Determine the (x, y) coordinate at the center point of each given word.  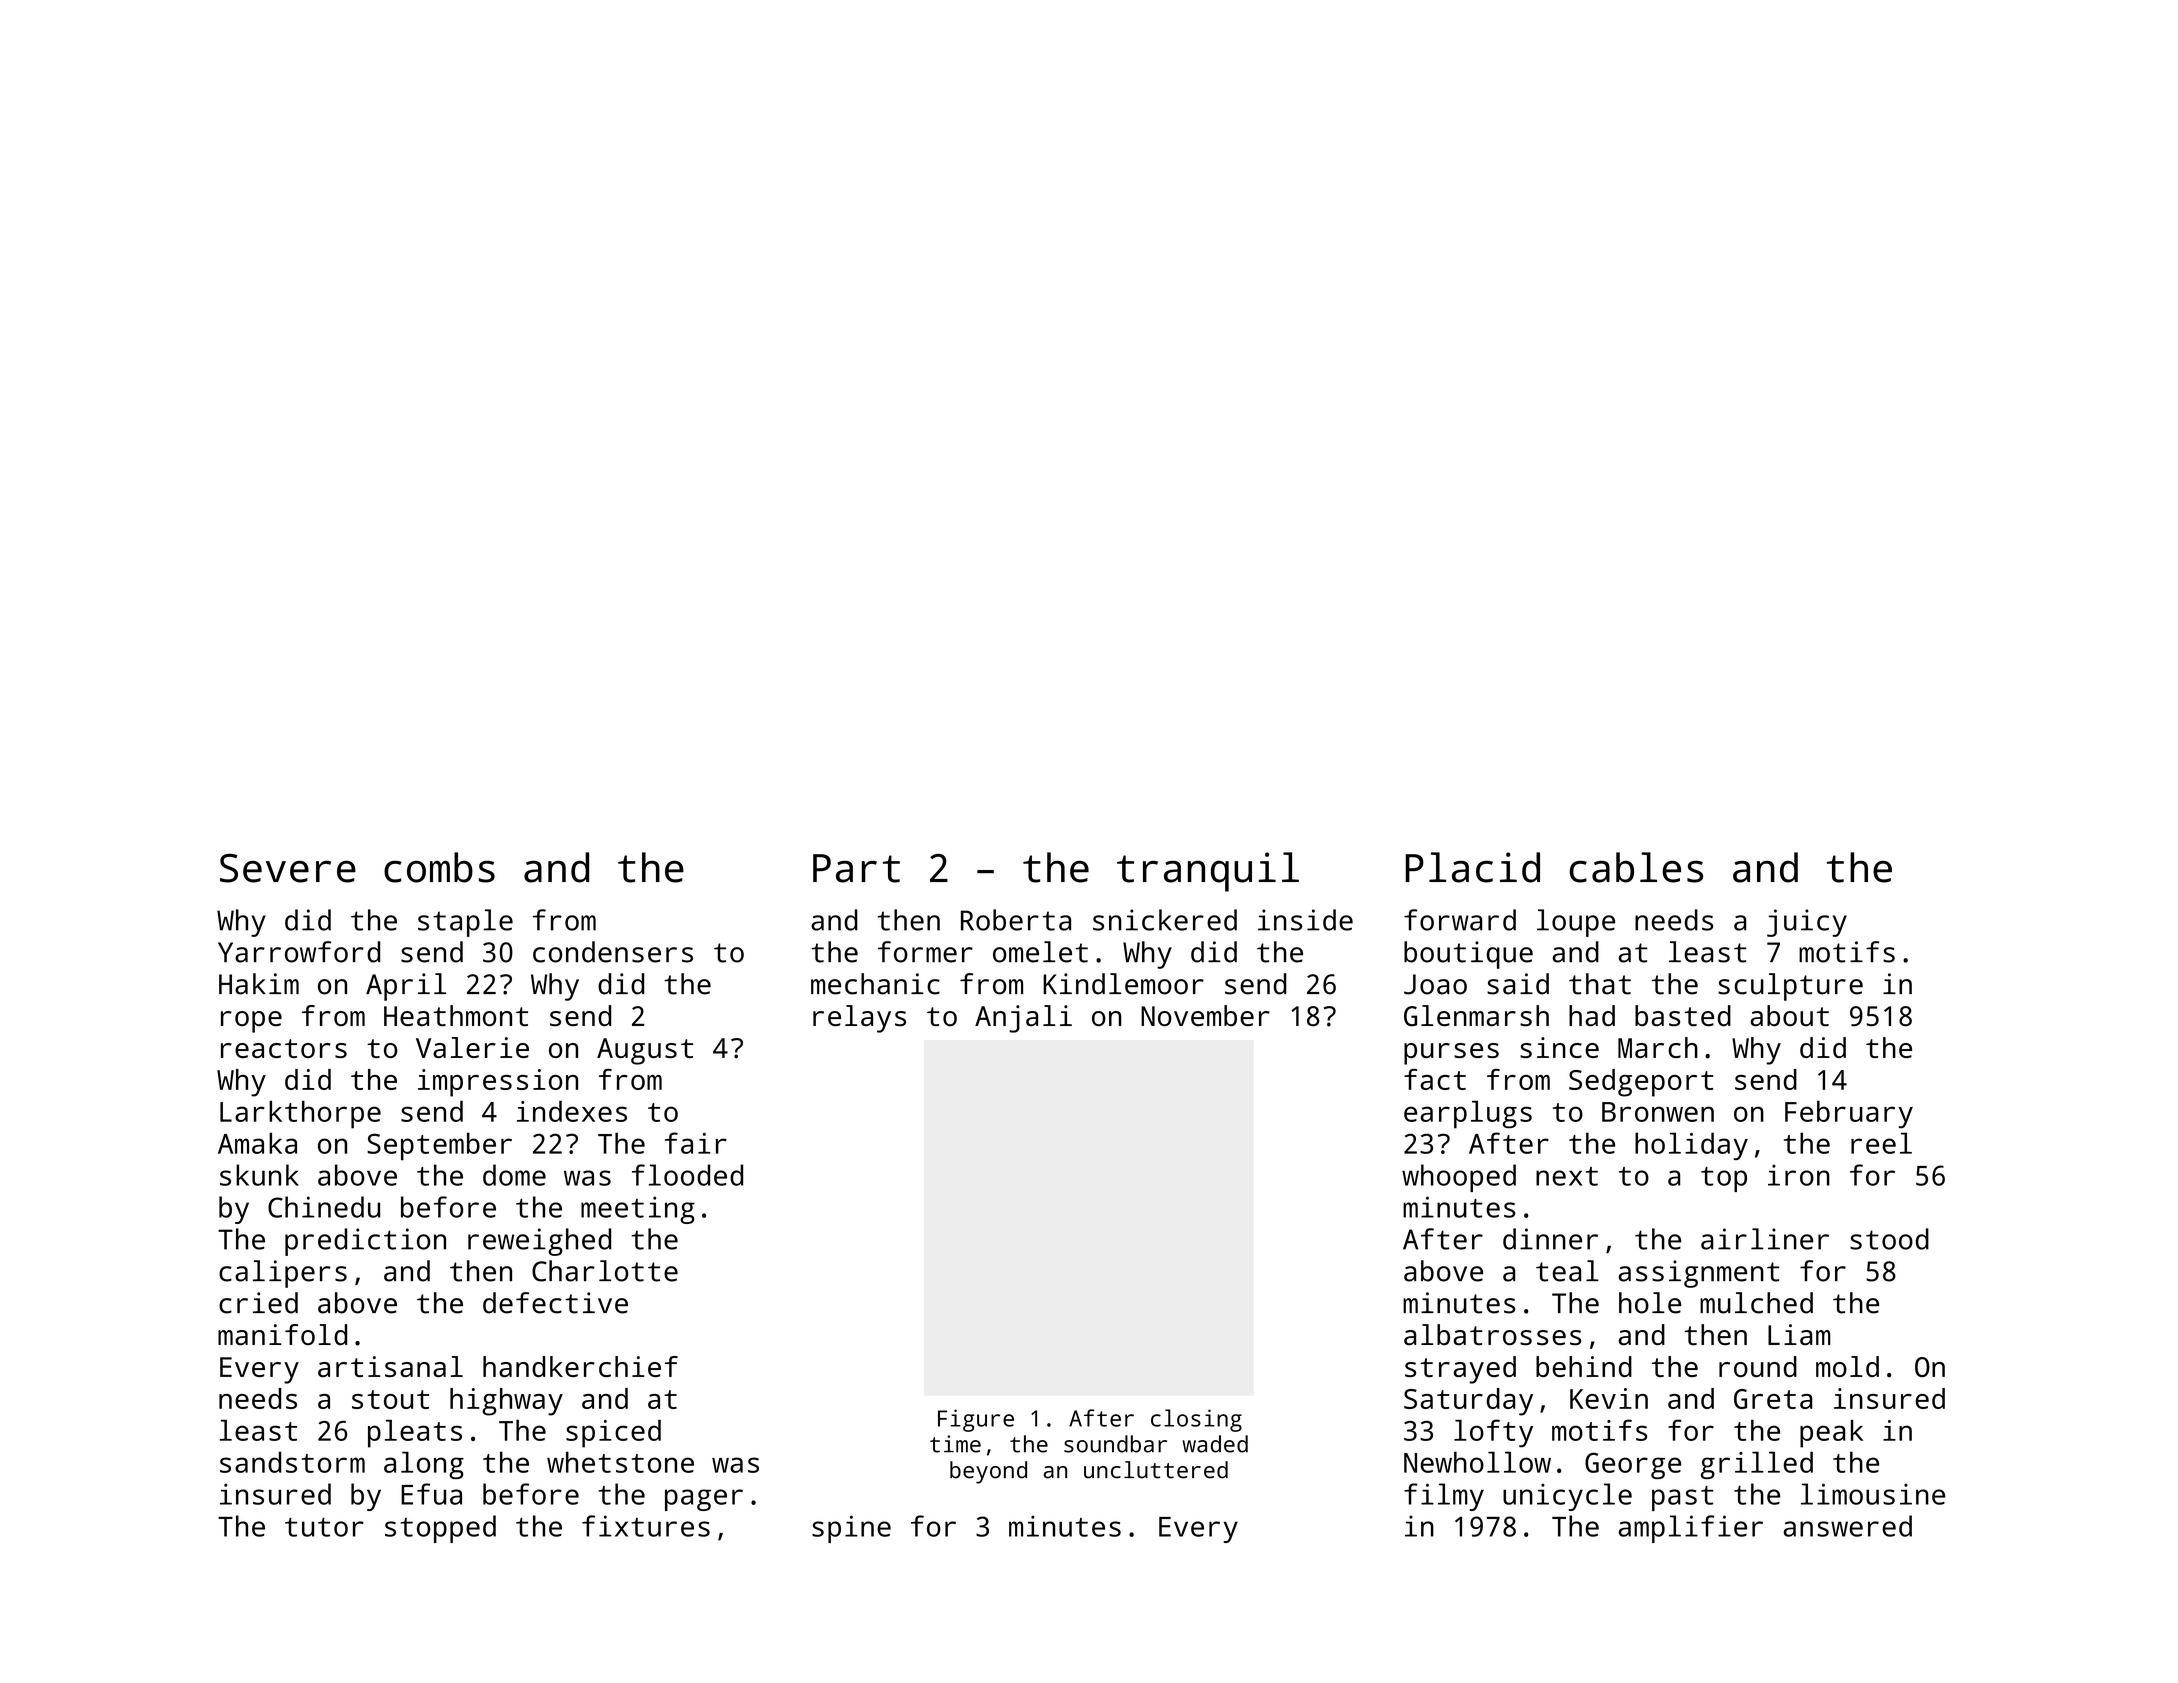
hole (1650, 1303)
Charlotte (605, 1271)
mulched (1756, 1303)
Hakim (259, 984)
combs (439, 867)
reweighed (539, 1242)
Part (856, 868)
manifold (282, 1335)
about (1790, 1016)
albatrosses (1492, 1335)
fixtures (646, 1526)
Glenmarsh (1476, 1016)
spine (851, 1529)
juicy (1807, 923)
